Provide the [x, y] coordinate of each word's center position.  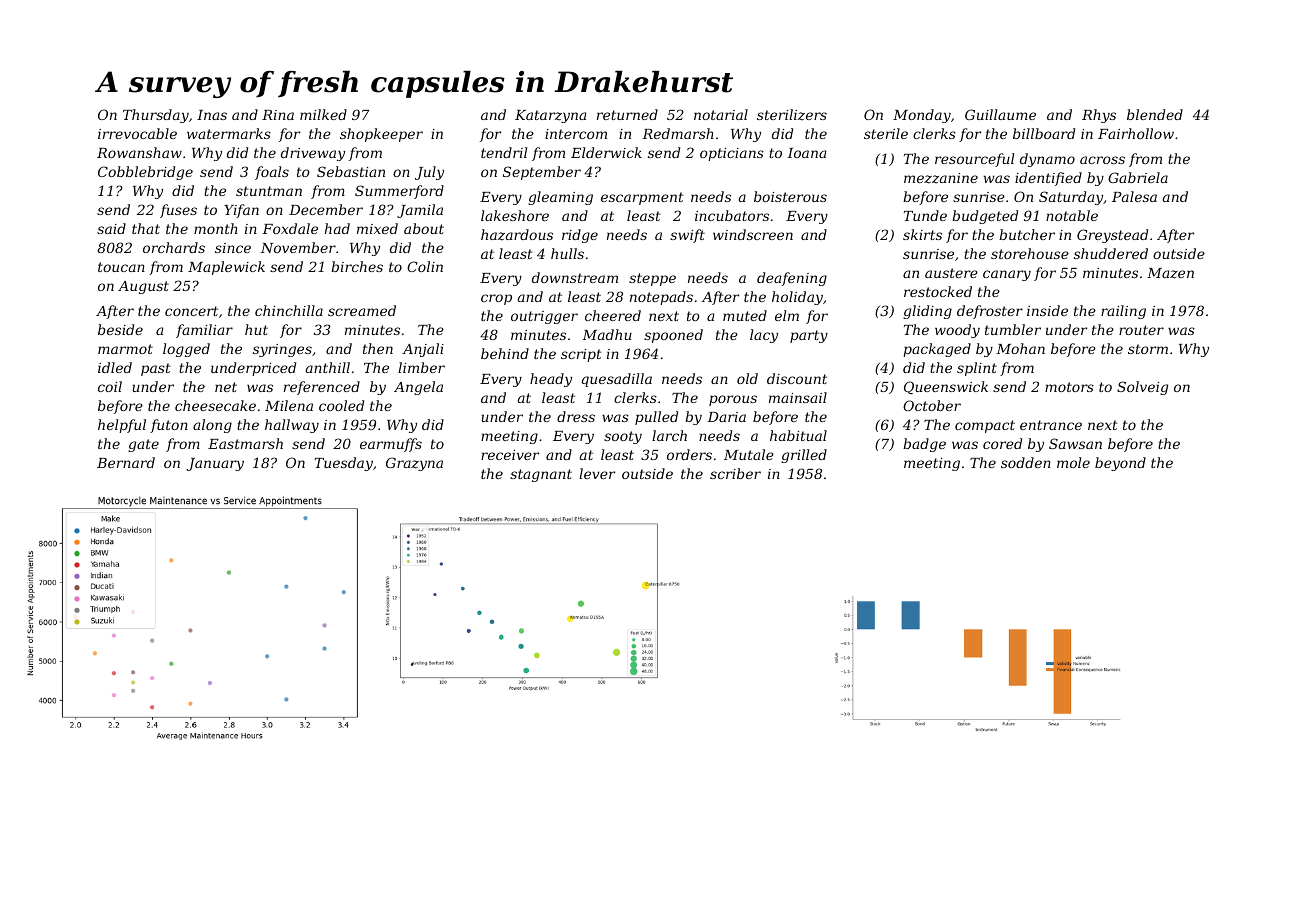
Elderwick [606, 152]
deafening [792, 279]
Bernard [126, 462]
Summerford [399, 192]
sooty [623, 437]
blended [1155, 114]
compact [985, 426]
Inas [212, 115]
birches [357, 266]
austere [951, 273]
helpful [122, 426]
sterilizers [792, 114]
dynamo [1047, 160]
